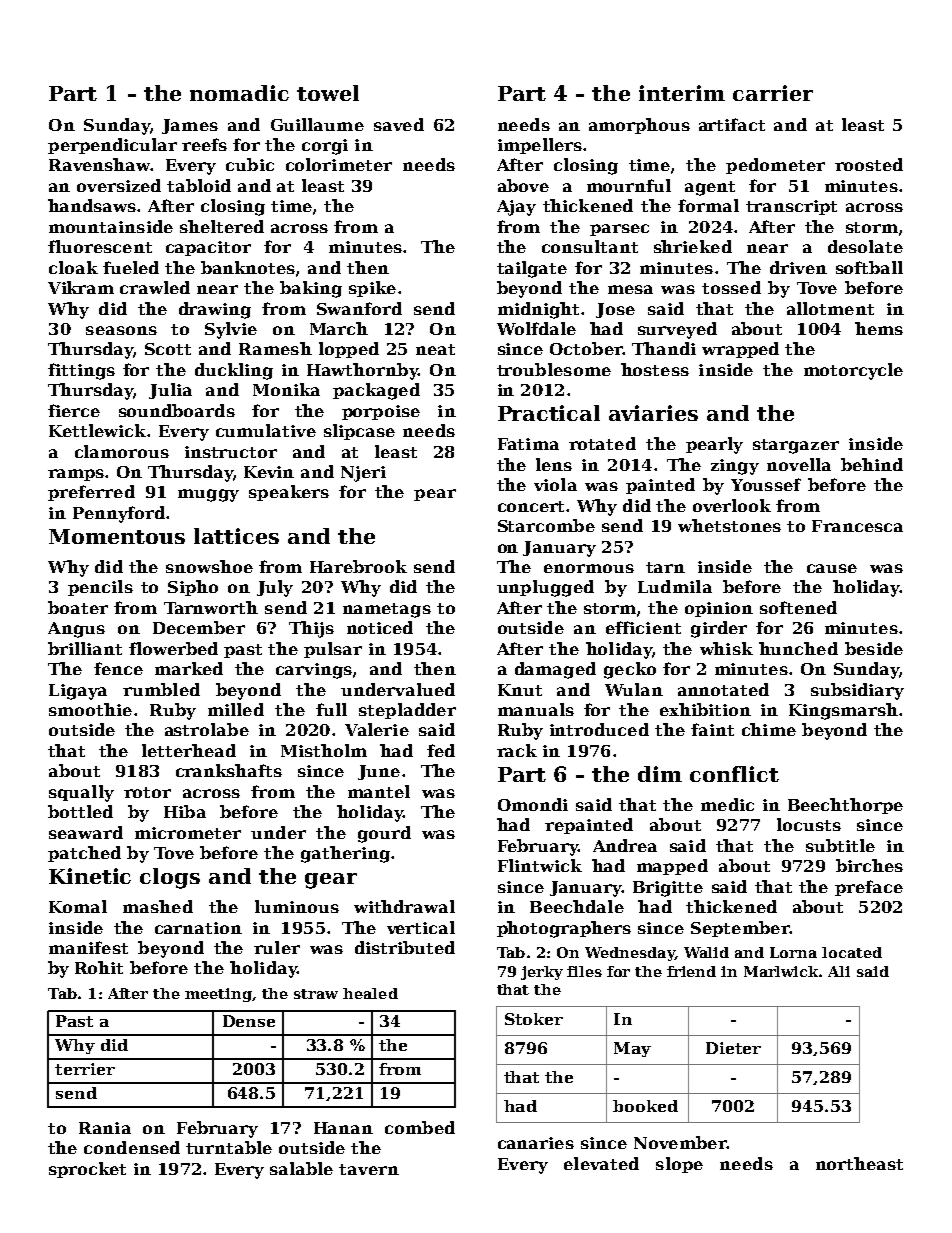 Image resolution: width=952 pixels, height=1233 pixels. Describe the element at coordinates (92, 205) in the screenshot. I see `handsaws` at that location.
